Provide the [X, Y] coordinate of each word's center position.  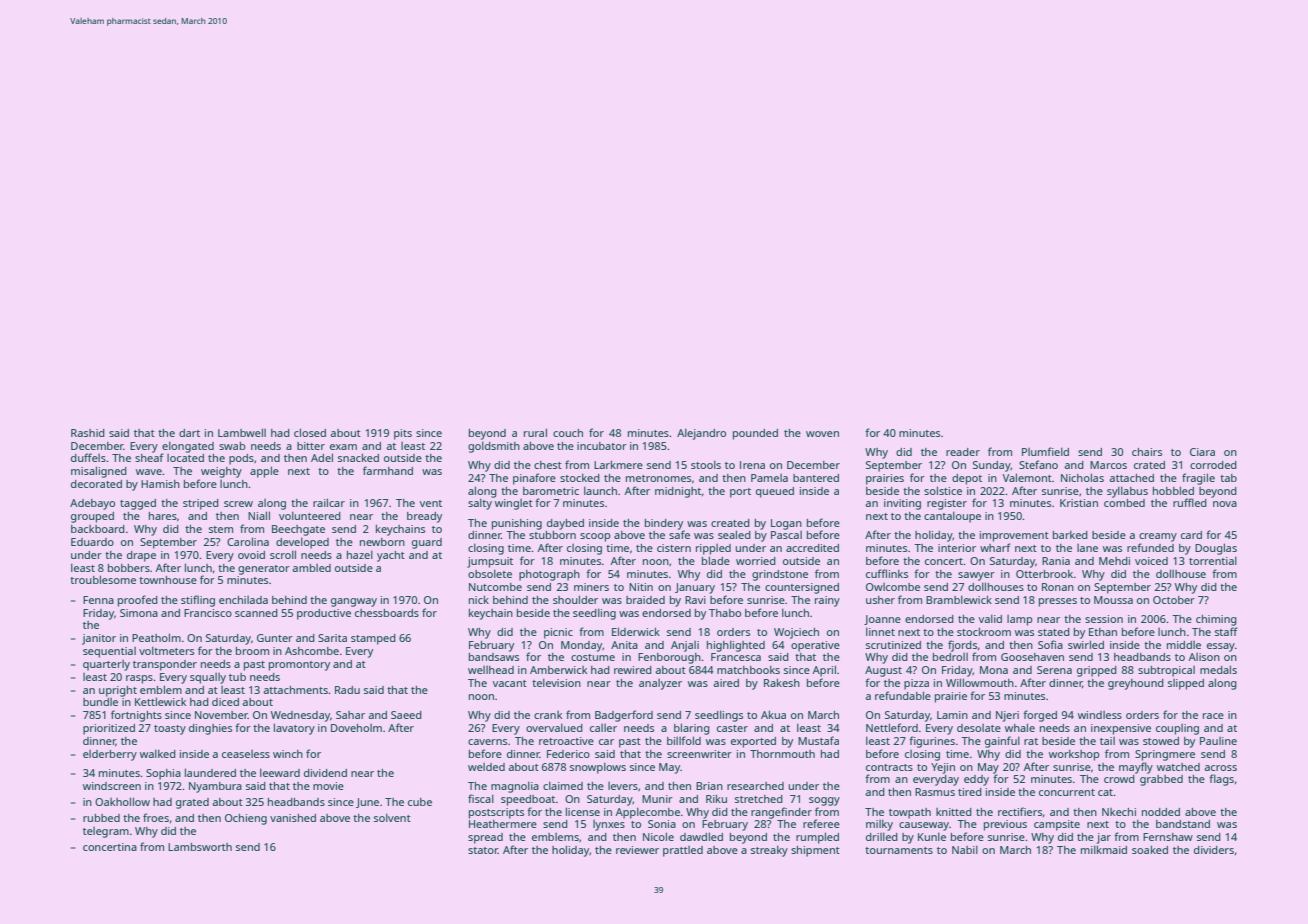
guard [427, 543]
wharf [995, 547]
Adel [322, 457]
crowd [1119, 779]
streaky [769, 851]
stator [483, 850]
